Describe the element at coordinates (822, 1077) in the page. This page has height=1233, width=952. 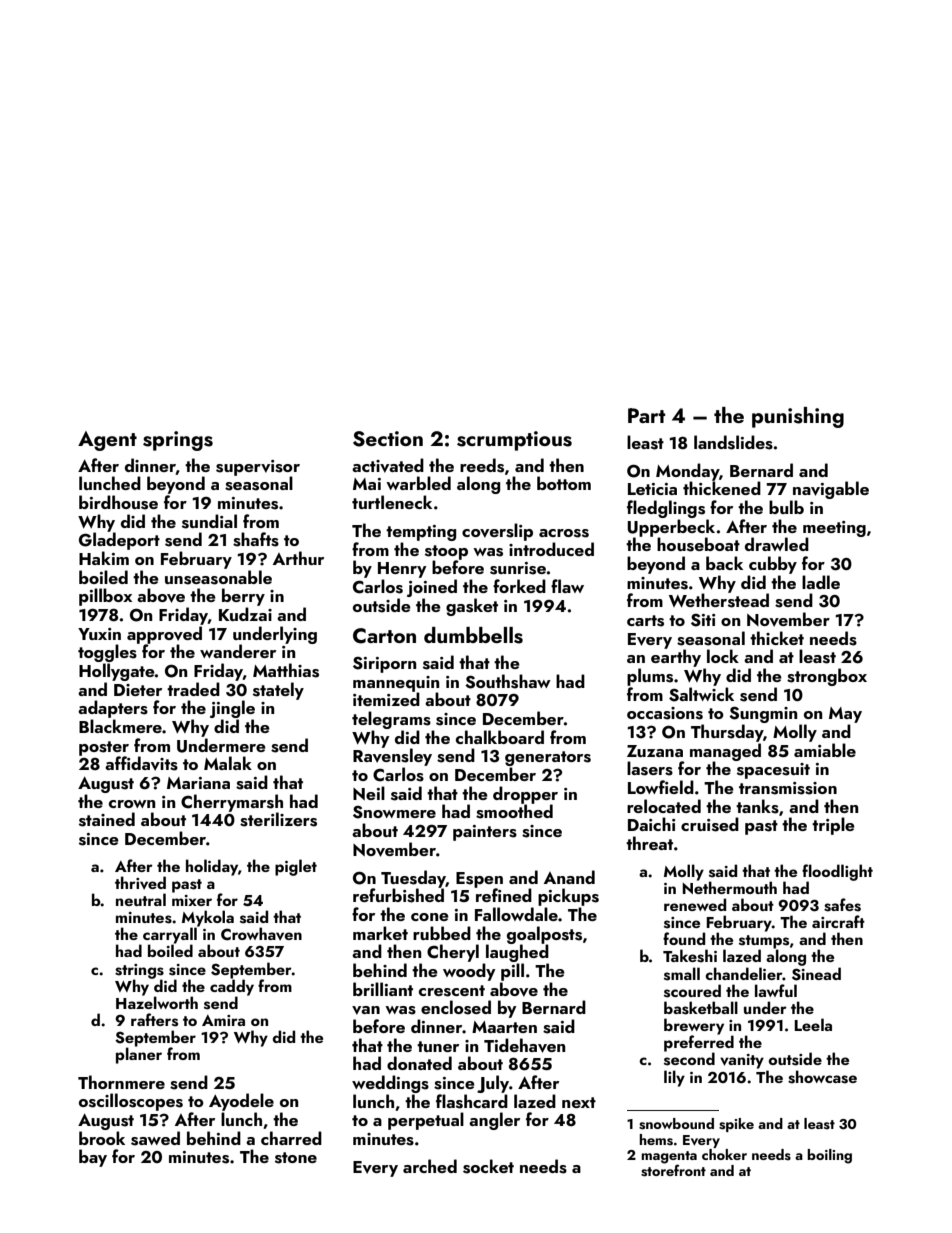
I see `showcase` at that location.
